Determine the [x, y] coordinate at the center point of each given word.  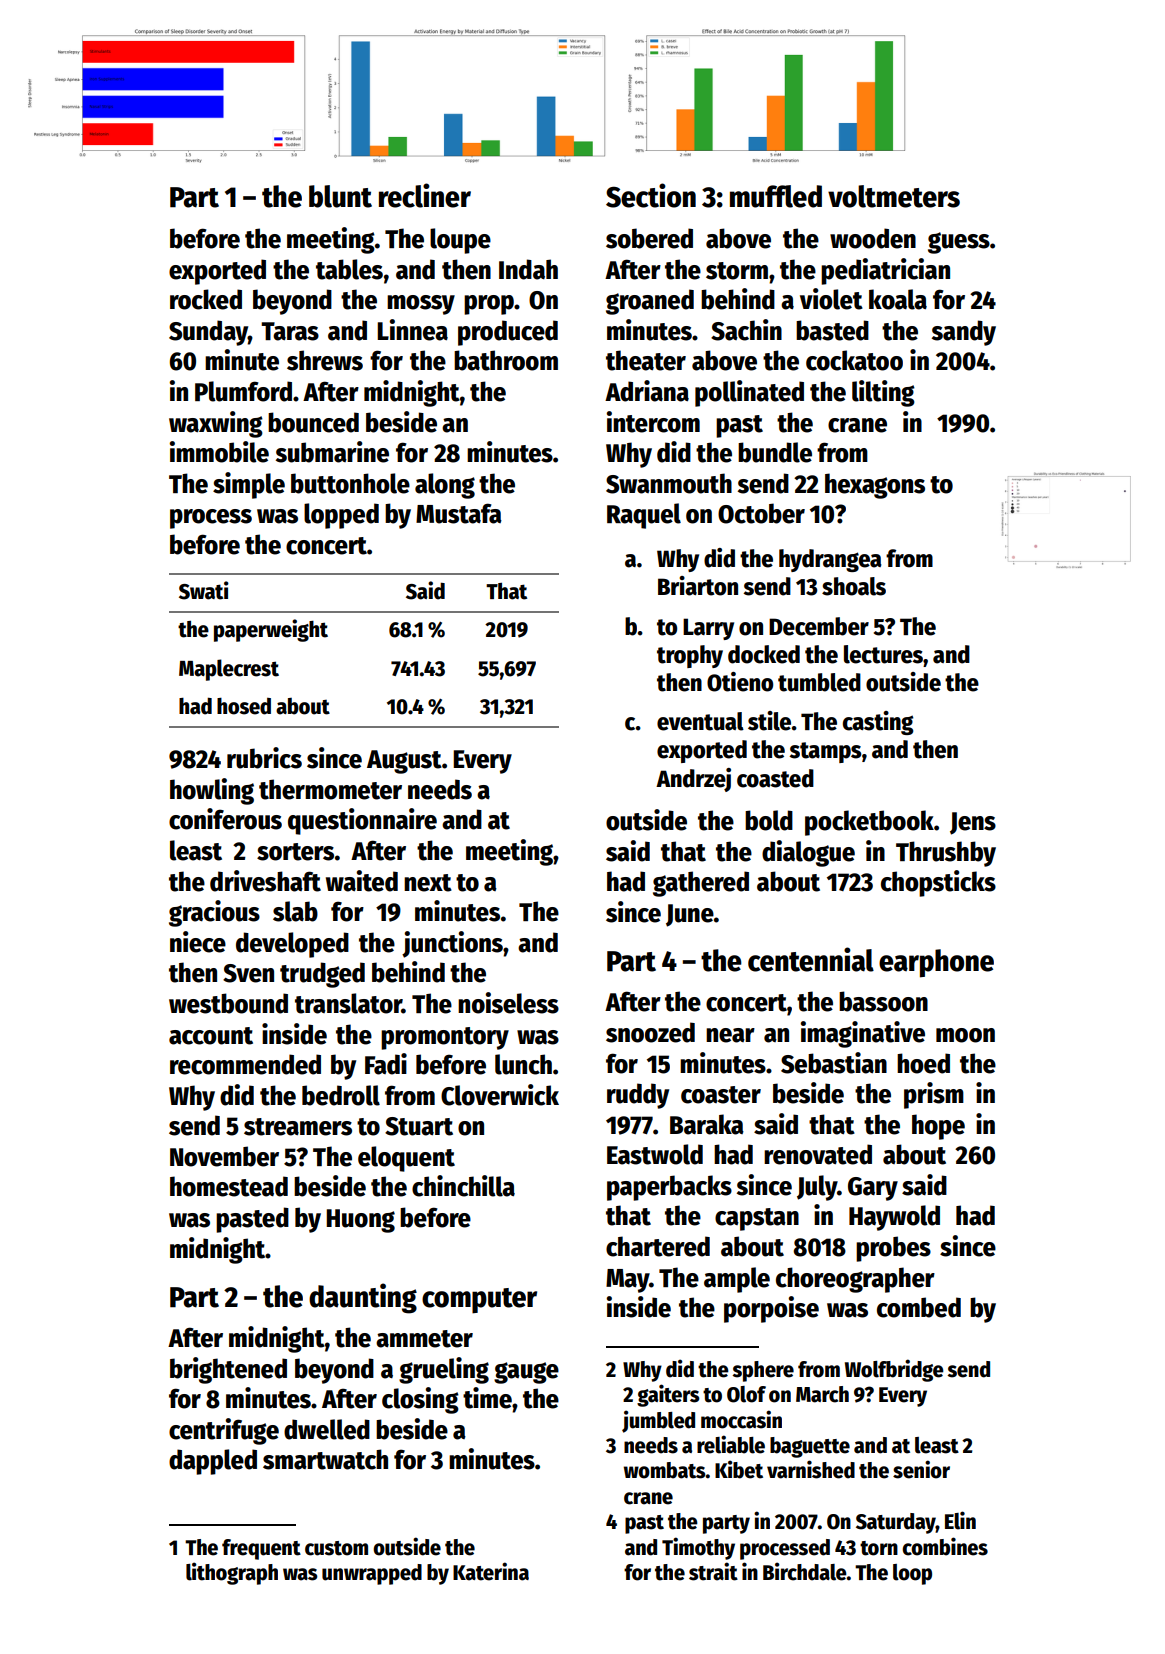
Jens [973, 823]
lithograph [232, 1573]
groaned [650, 302]
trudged [322, 975]
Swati [204, 590]
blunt [340, 196]
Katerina [491, 1571]
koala [898, 299]
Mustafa [459, 513]
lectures [883, 654]
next [428, 883]
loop [912, 1574]
